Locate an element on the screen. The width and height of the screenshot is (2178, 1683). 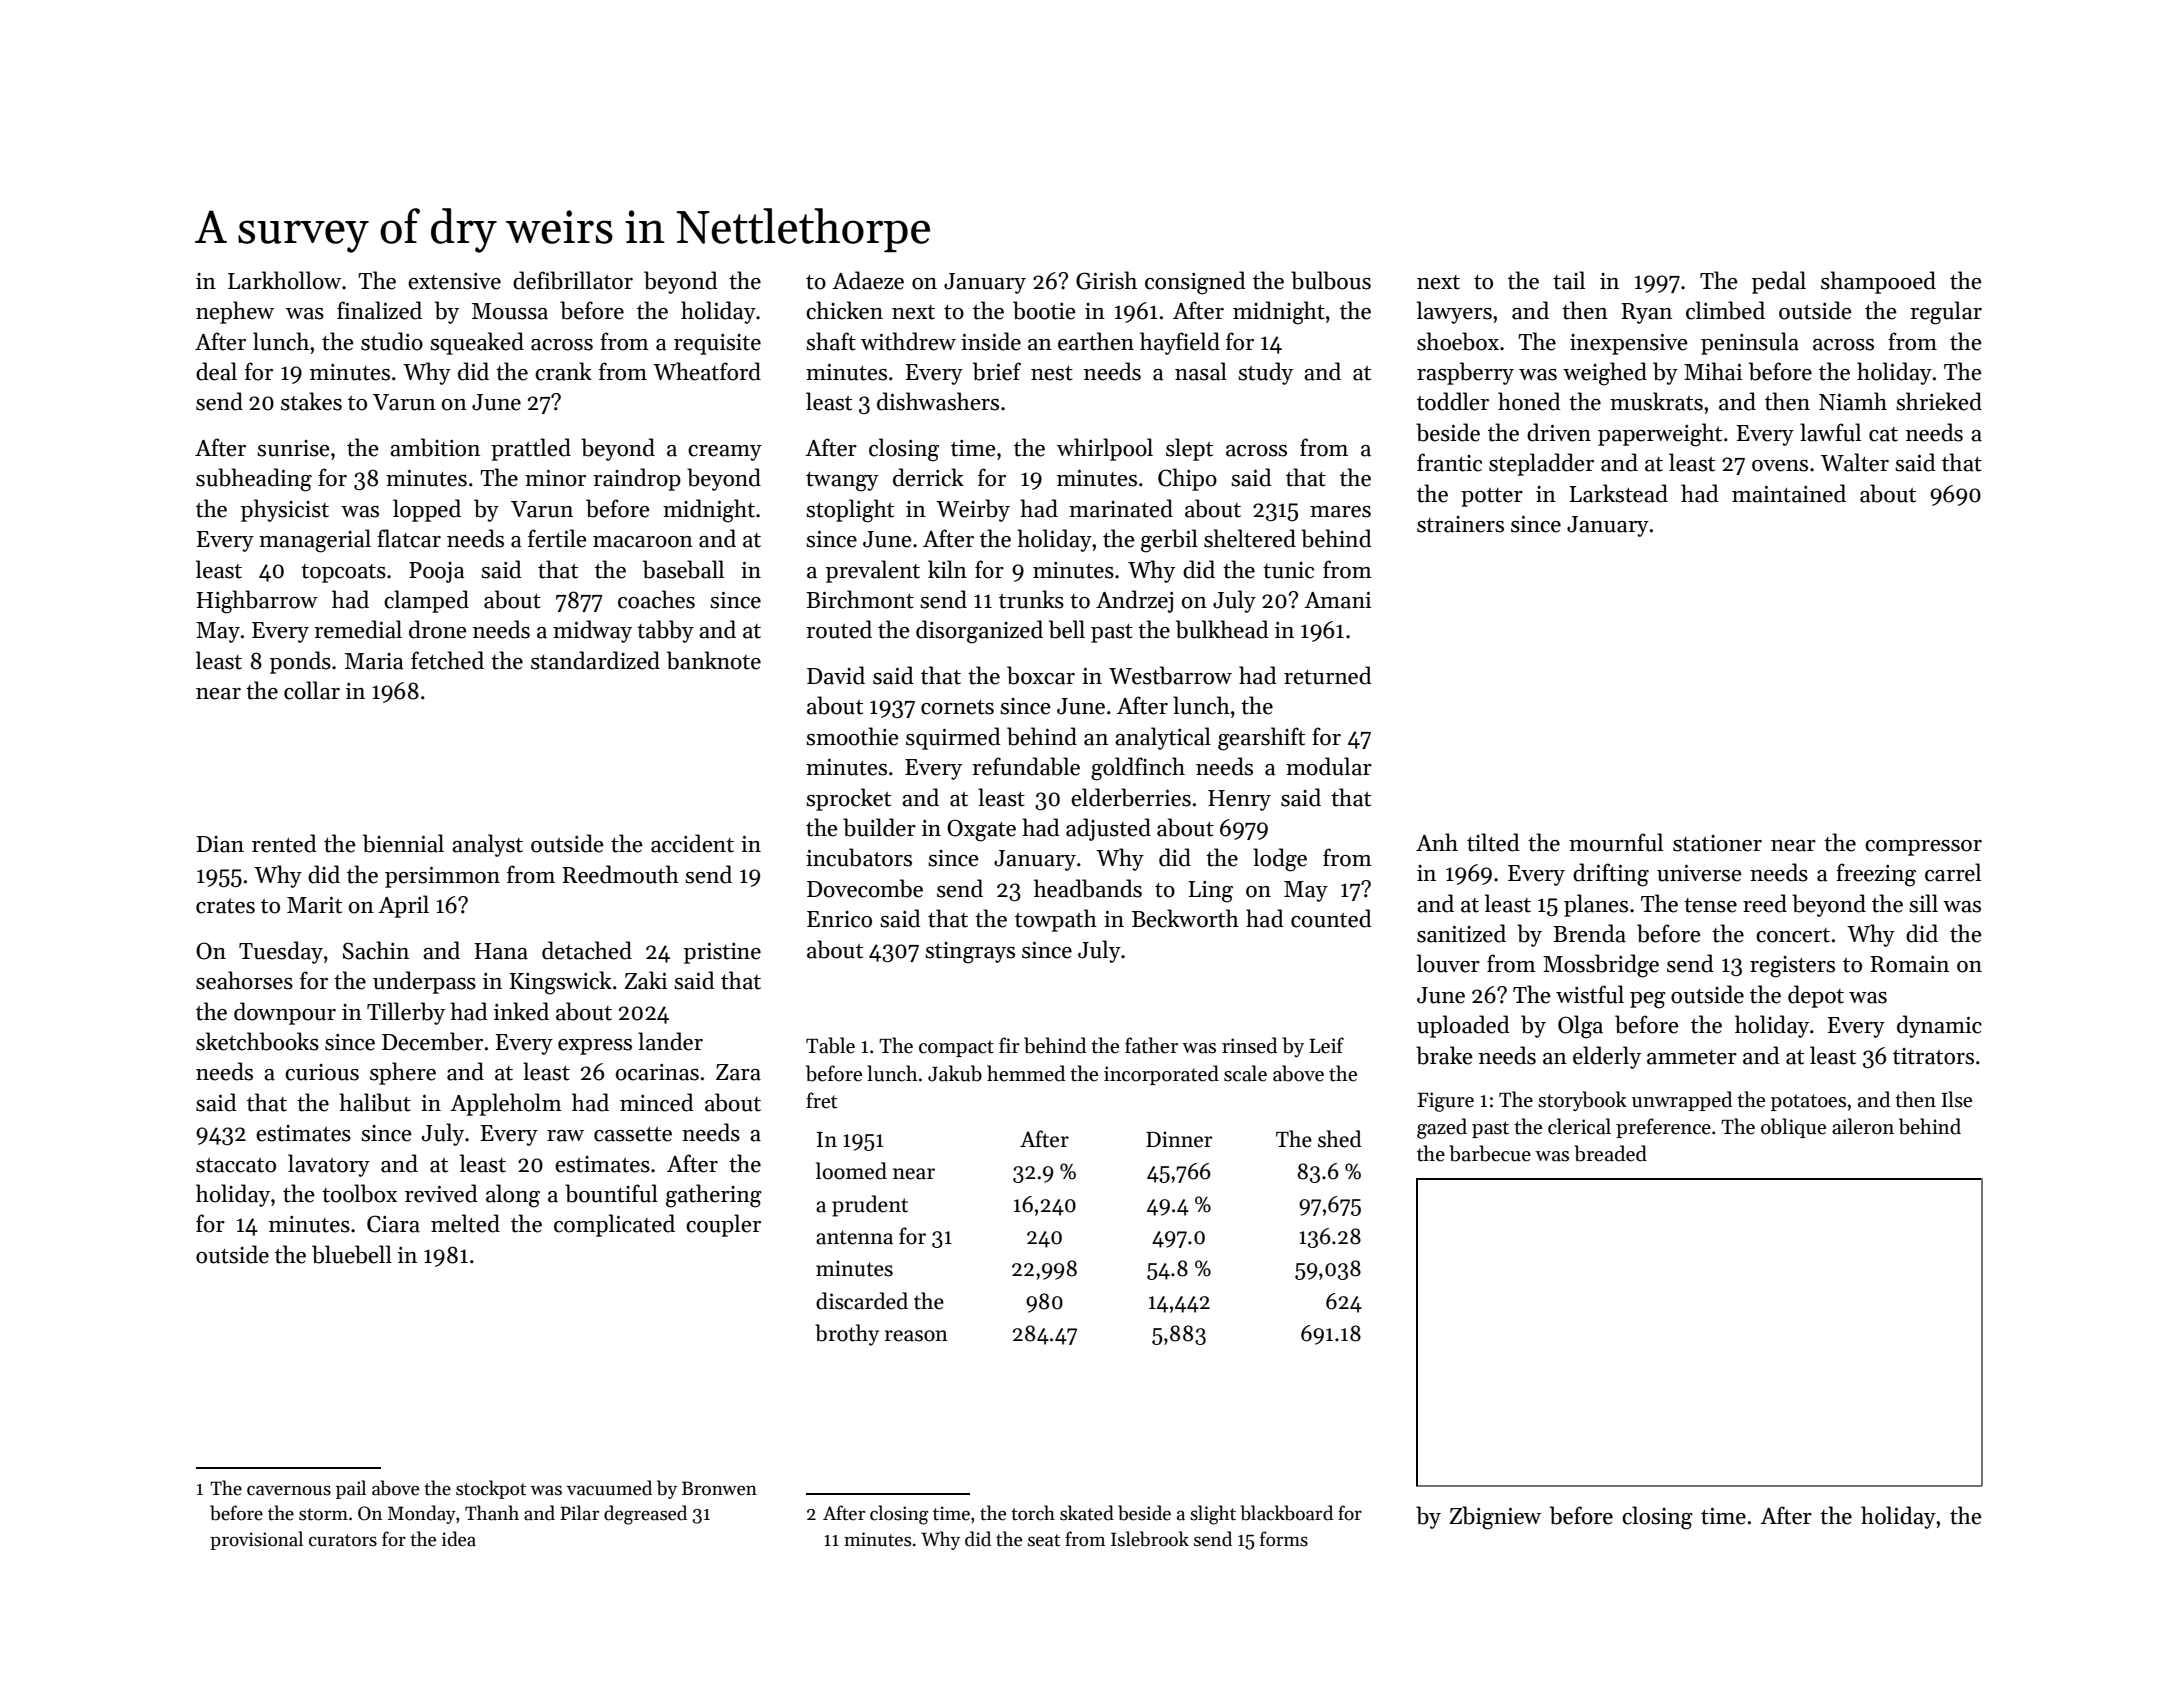
tilted is located at coordinates (1493, 842).
